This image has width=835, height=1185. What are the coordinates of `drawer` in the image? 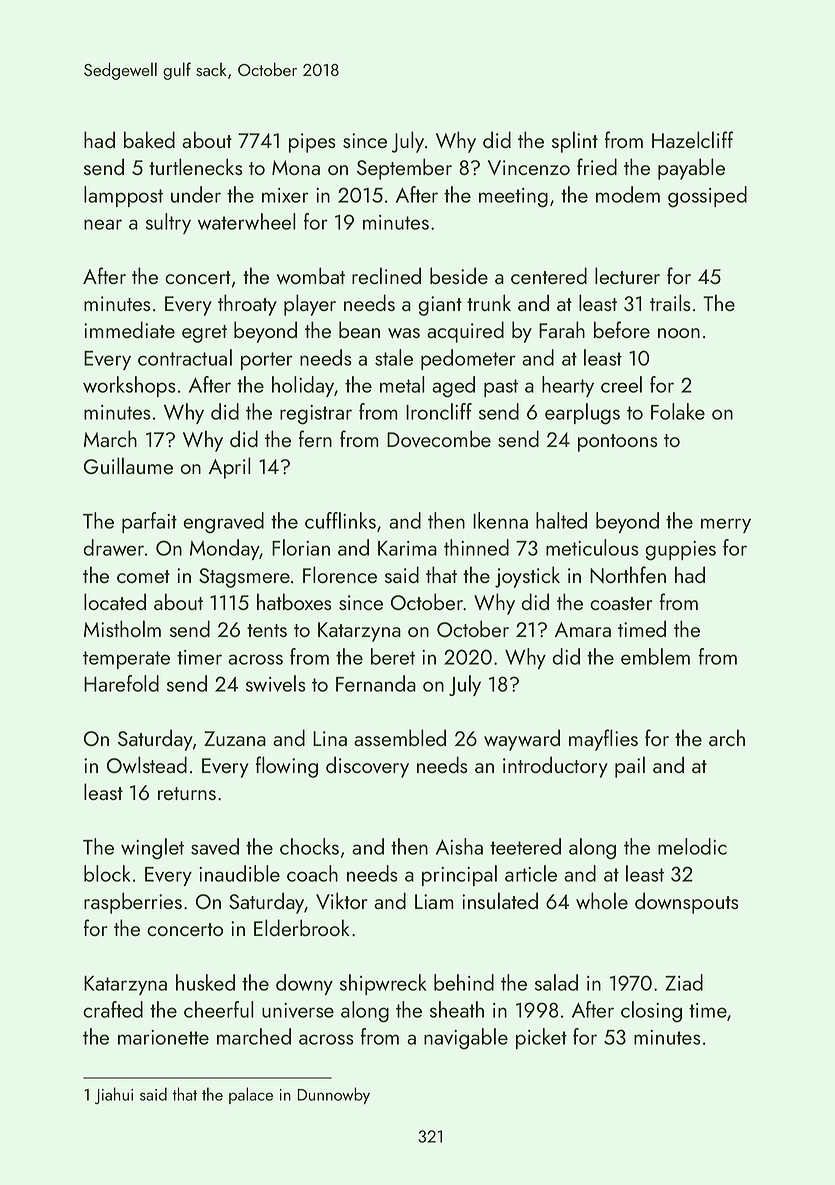 It's located at (113, 547).
